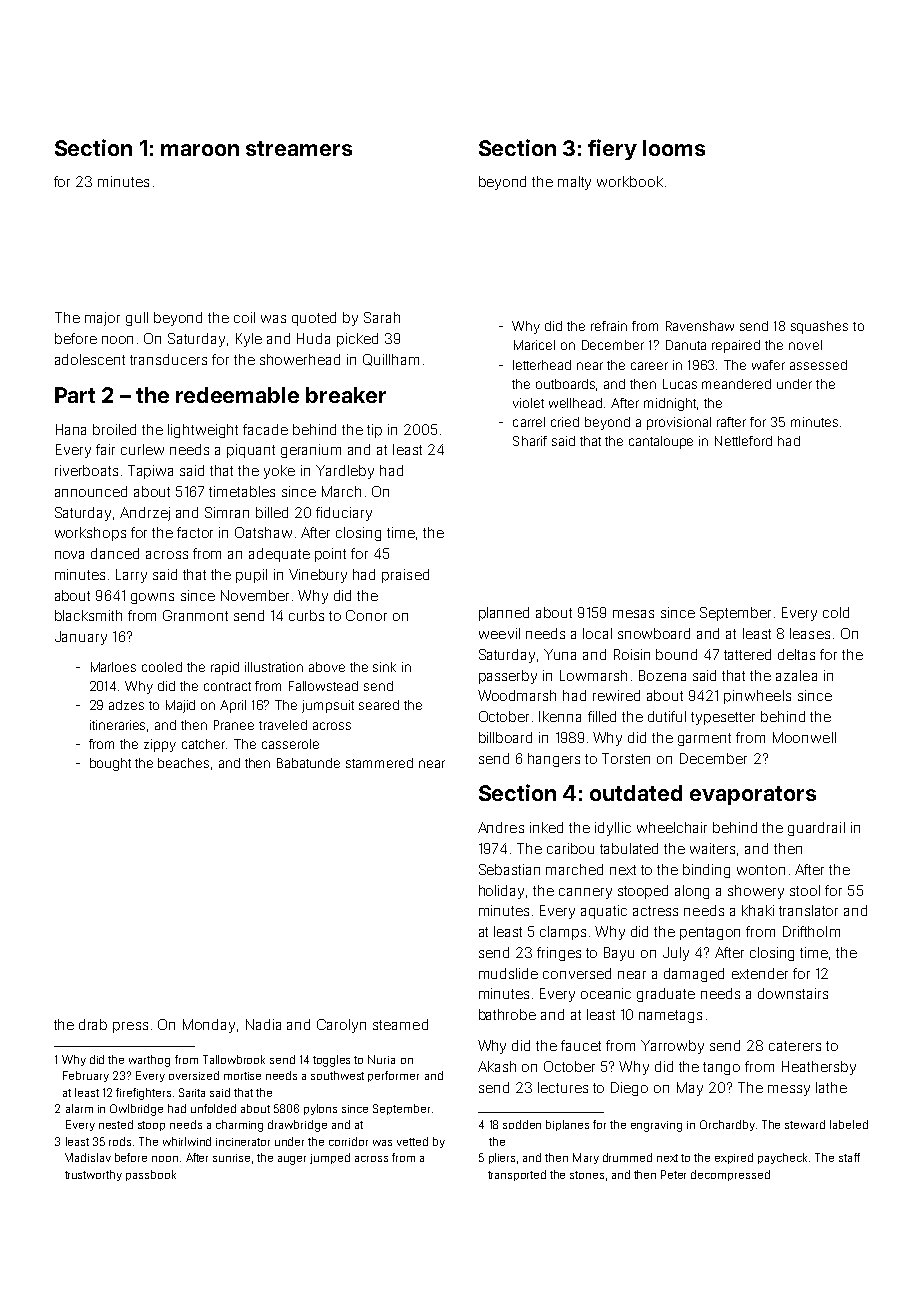 This screenshot has height=1314, width=924. I want to click on stool, so click(805, 890).
